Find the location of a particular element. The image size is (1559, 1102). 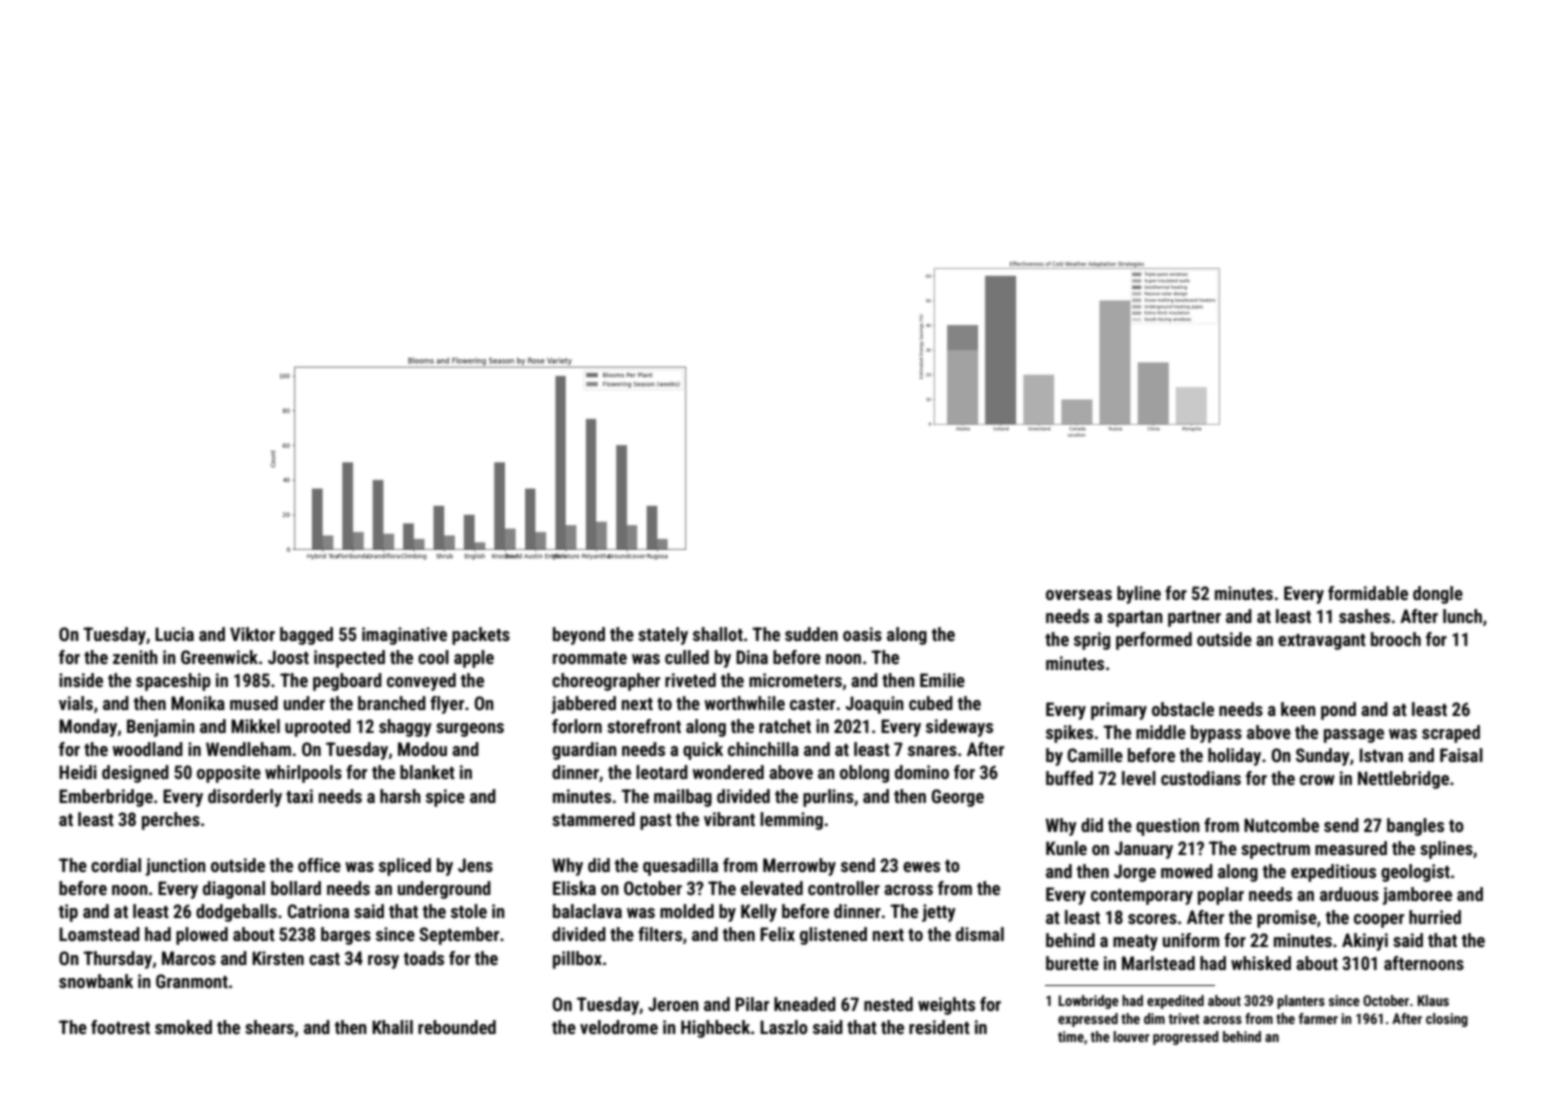

overseas is located at coordinates (1079, 595).
